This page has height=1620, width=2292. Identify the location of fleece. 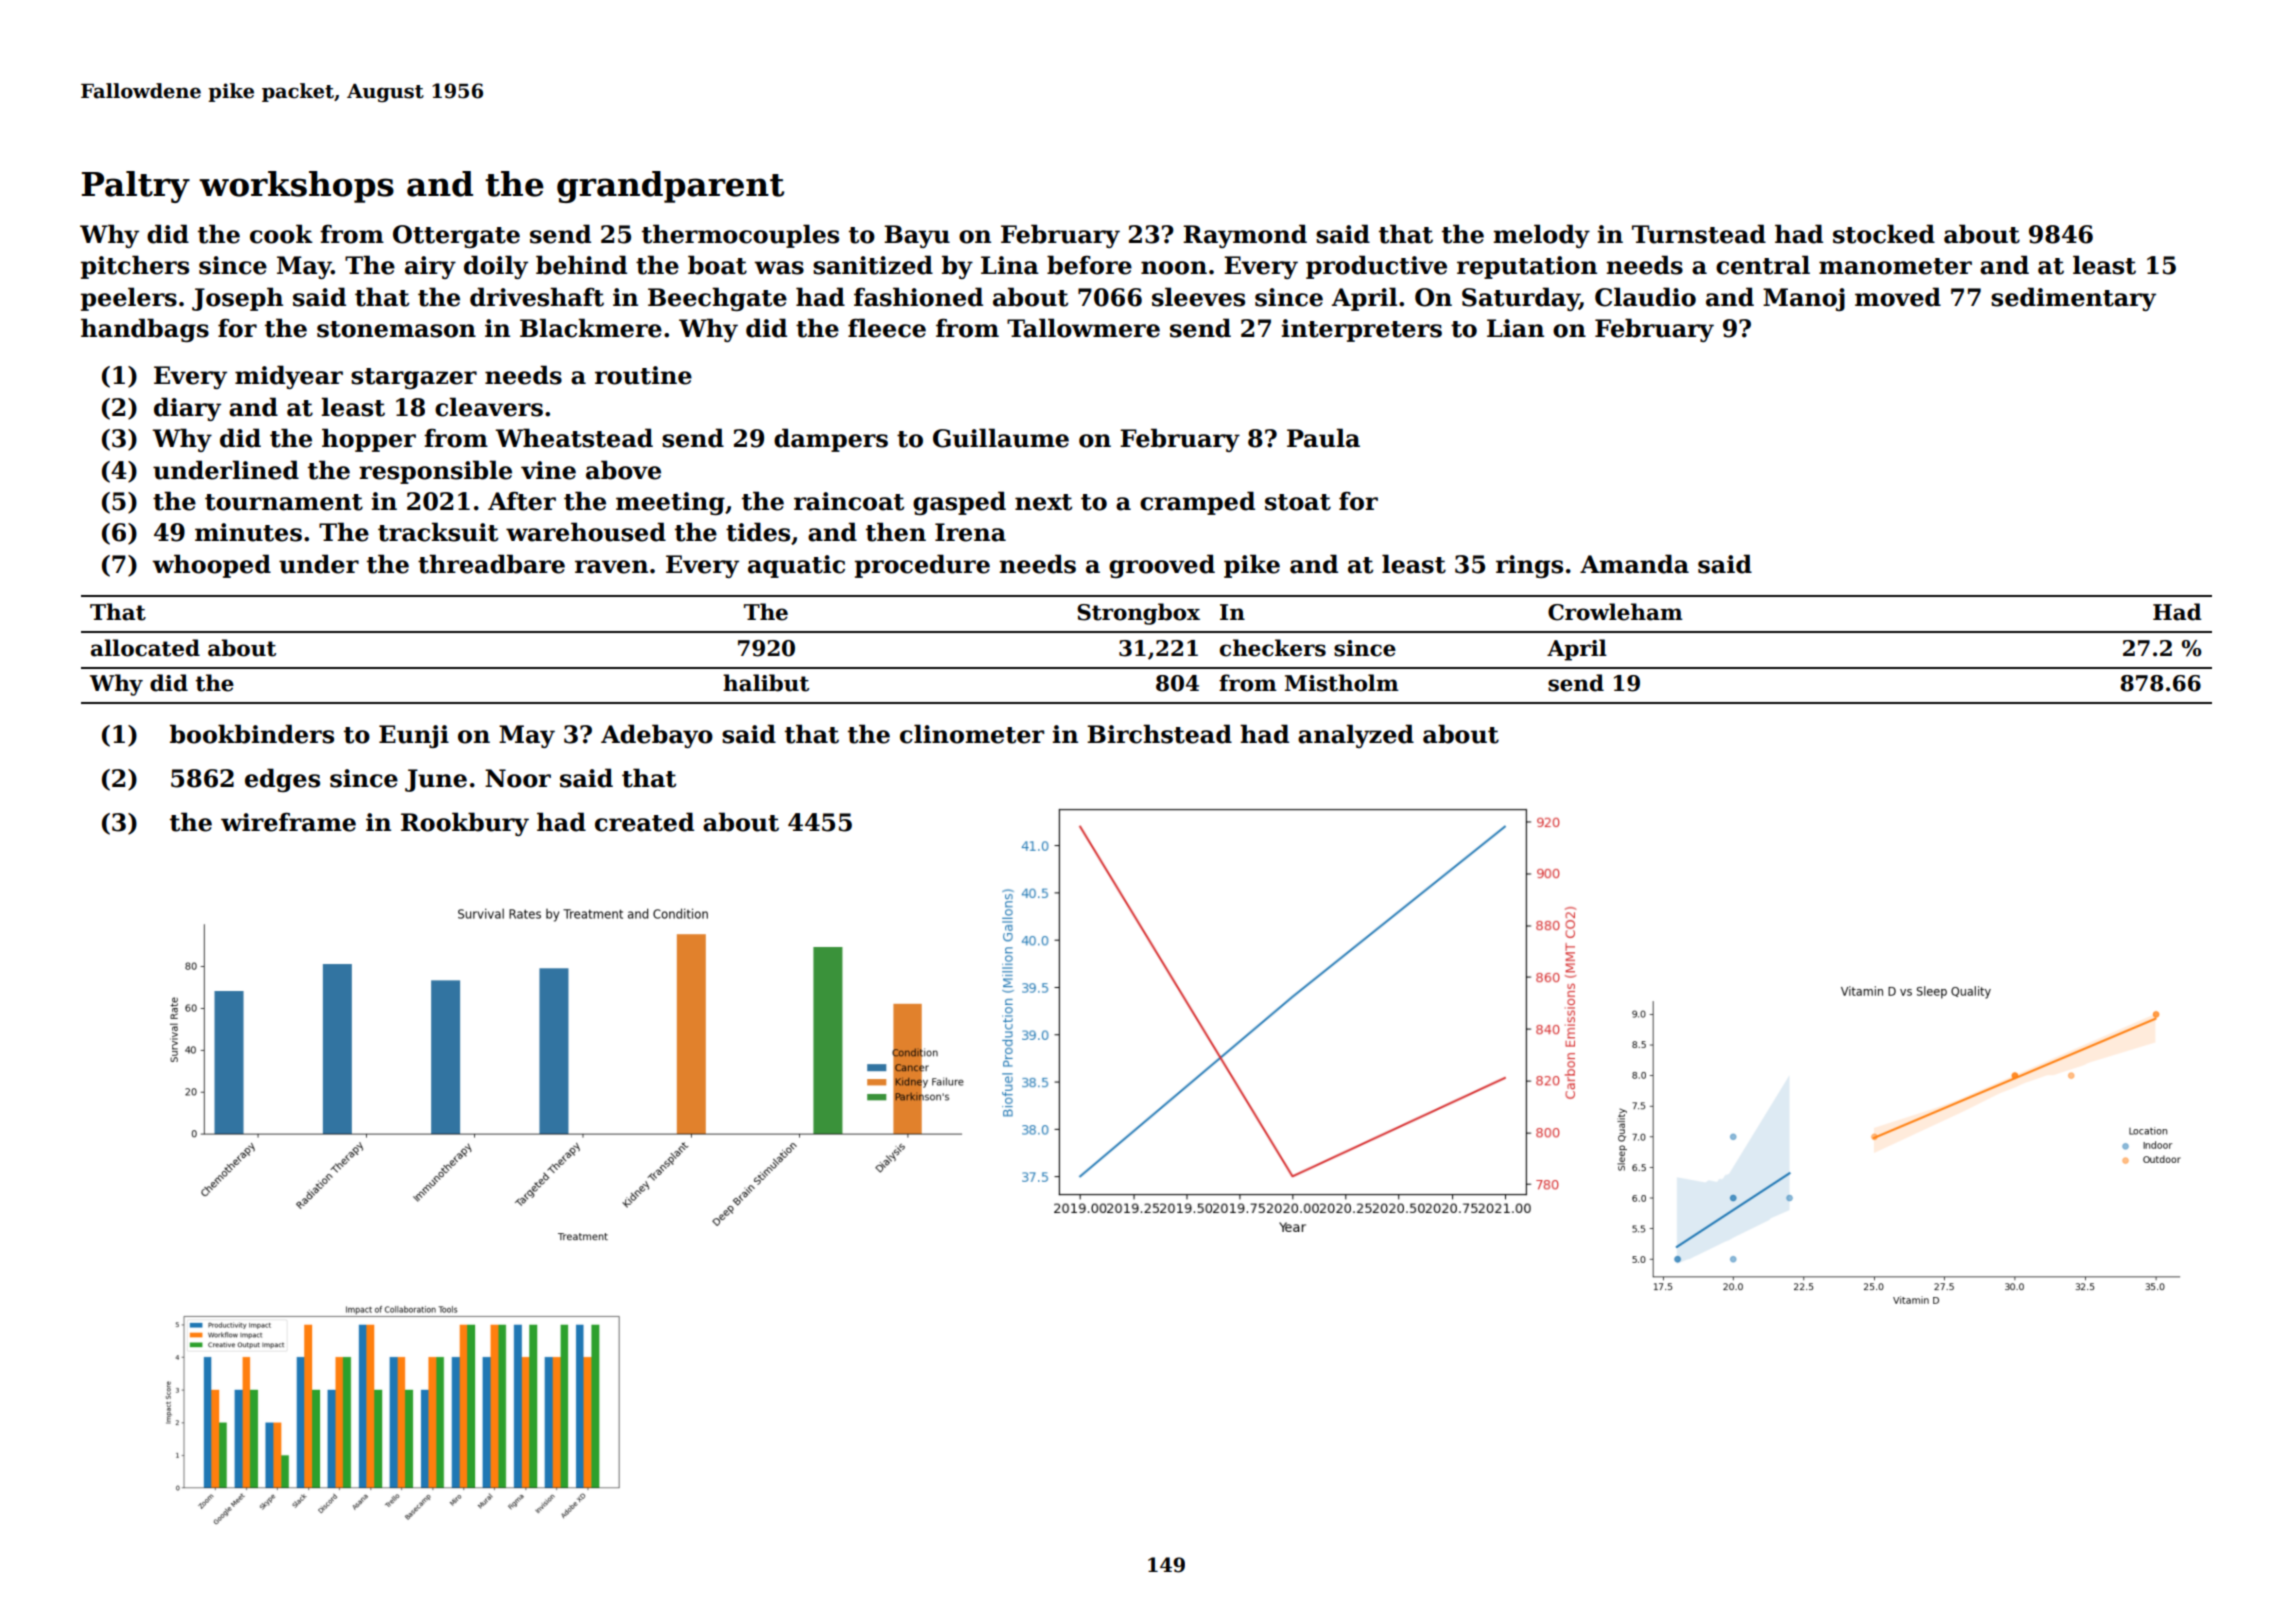
(887, 328).
